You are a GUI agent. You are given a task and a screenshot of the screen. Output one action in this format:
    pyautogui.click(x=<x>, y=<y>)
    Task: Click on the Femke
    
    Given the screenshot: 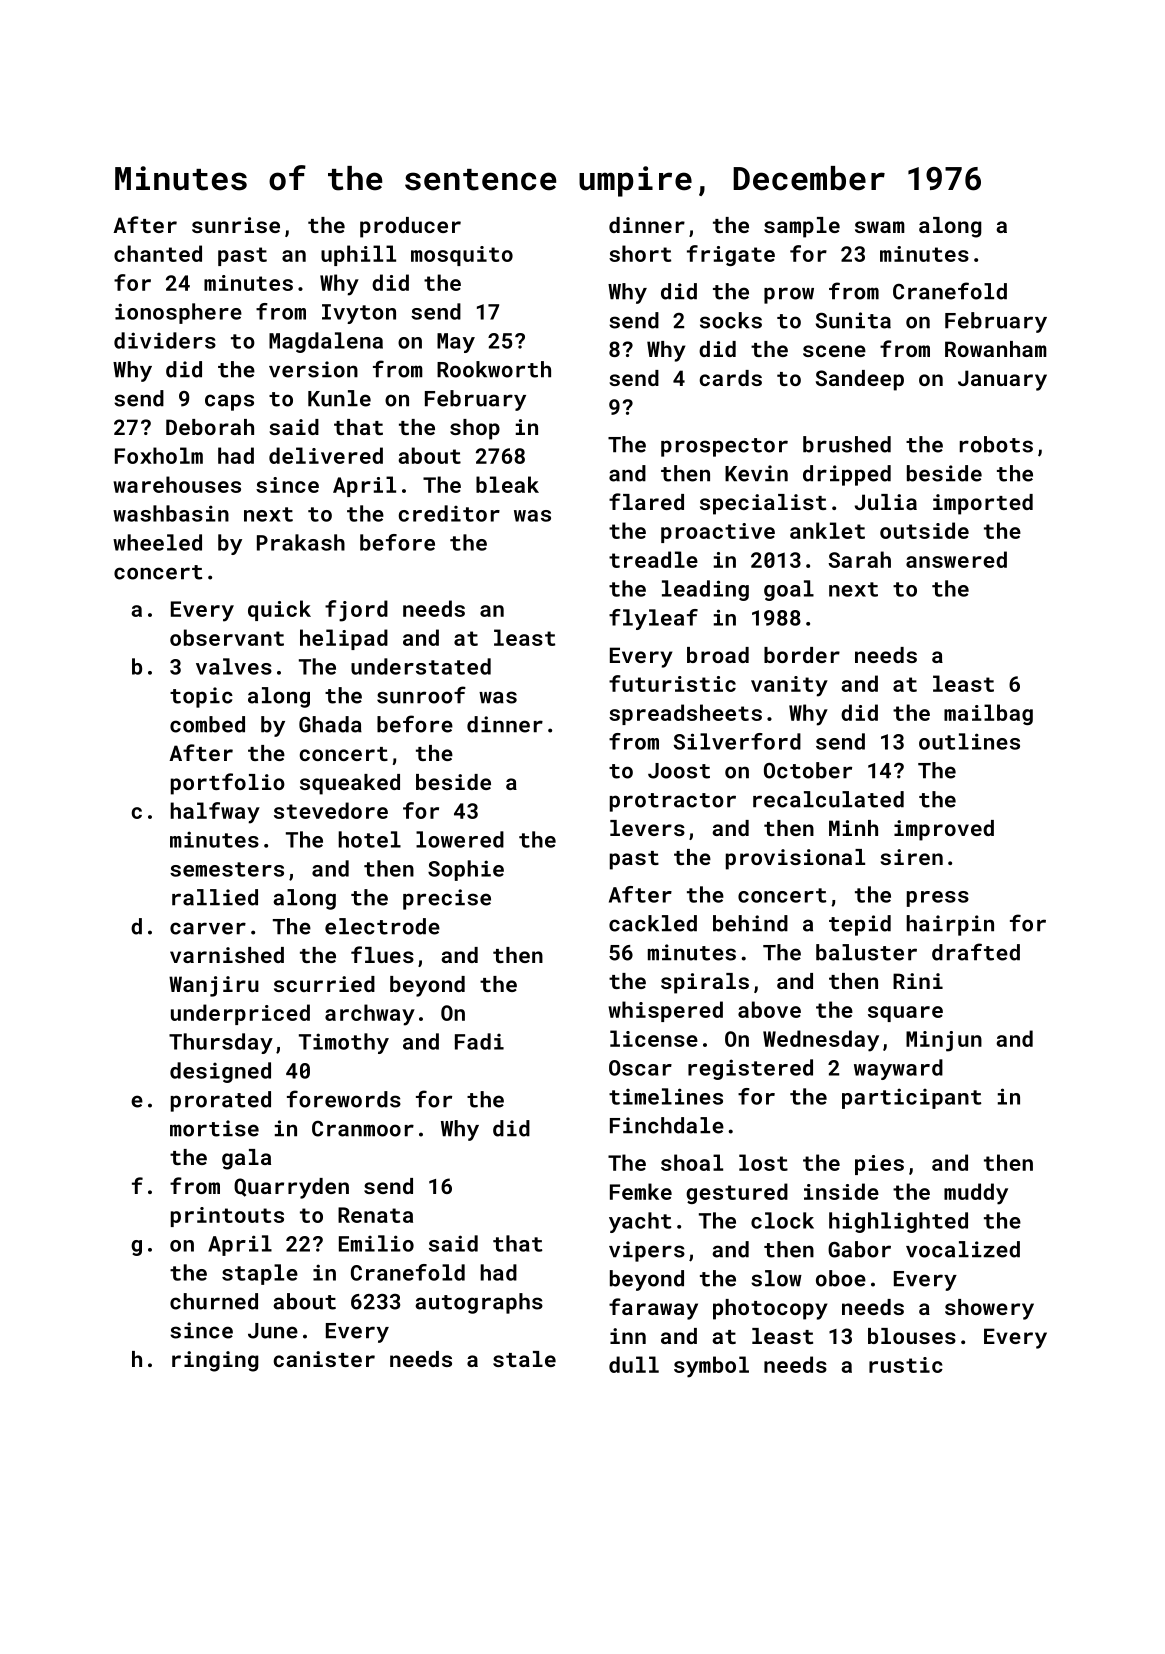 What is the action you would take?
    pyautogui.click(x=641, y=1191)
